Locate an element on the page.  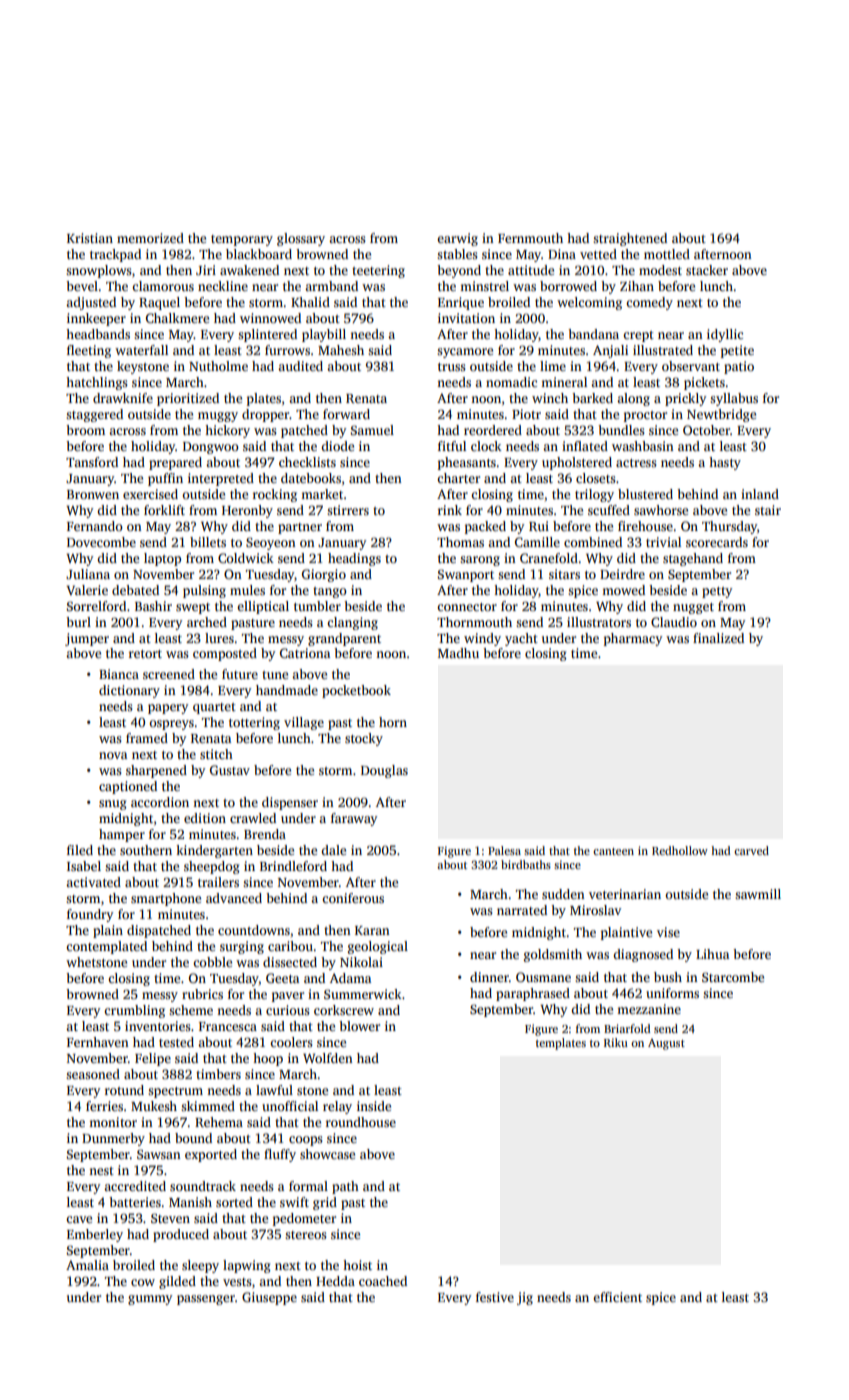
Riku is located at coordinates (616, 1042).
